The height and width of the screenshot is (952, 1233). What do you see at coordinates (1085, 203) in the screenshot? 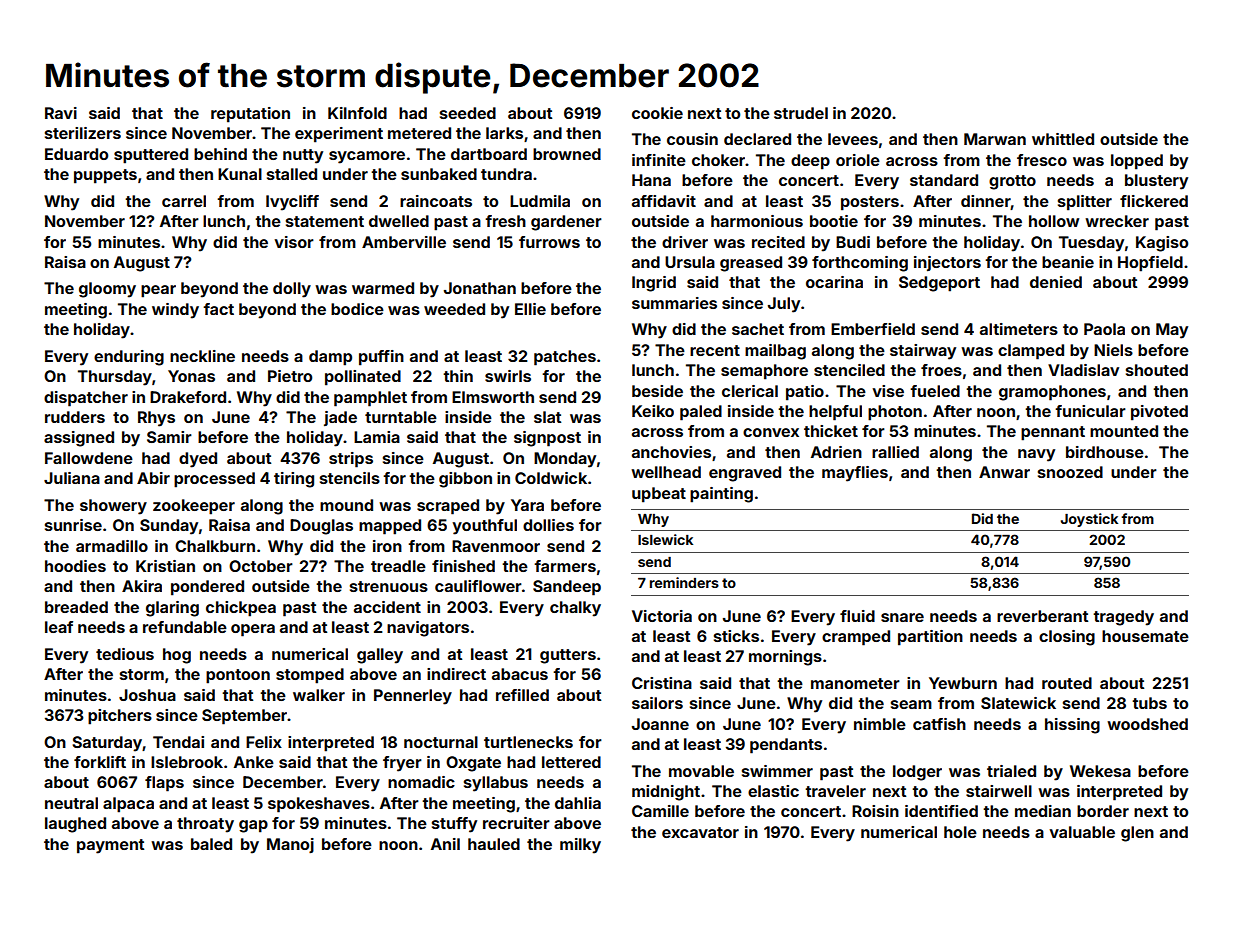
I see `splitter` at bounding box center [1085, 203].
